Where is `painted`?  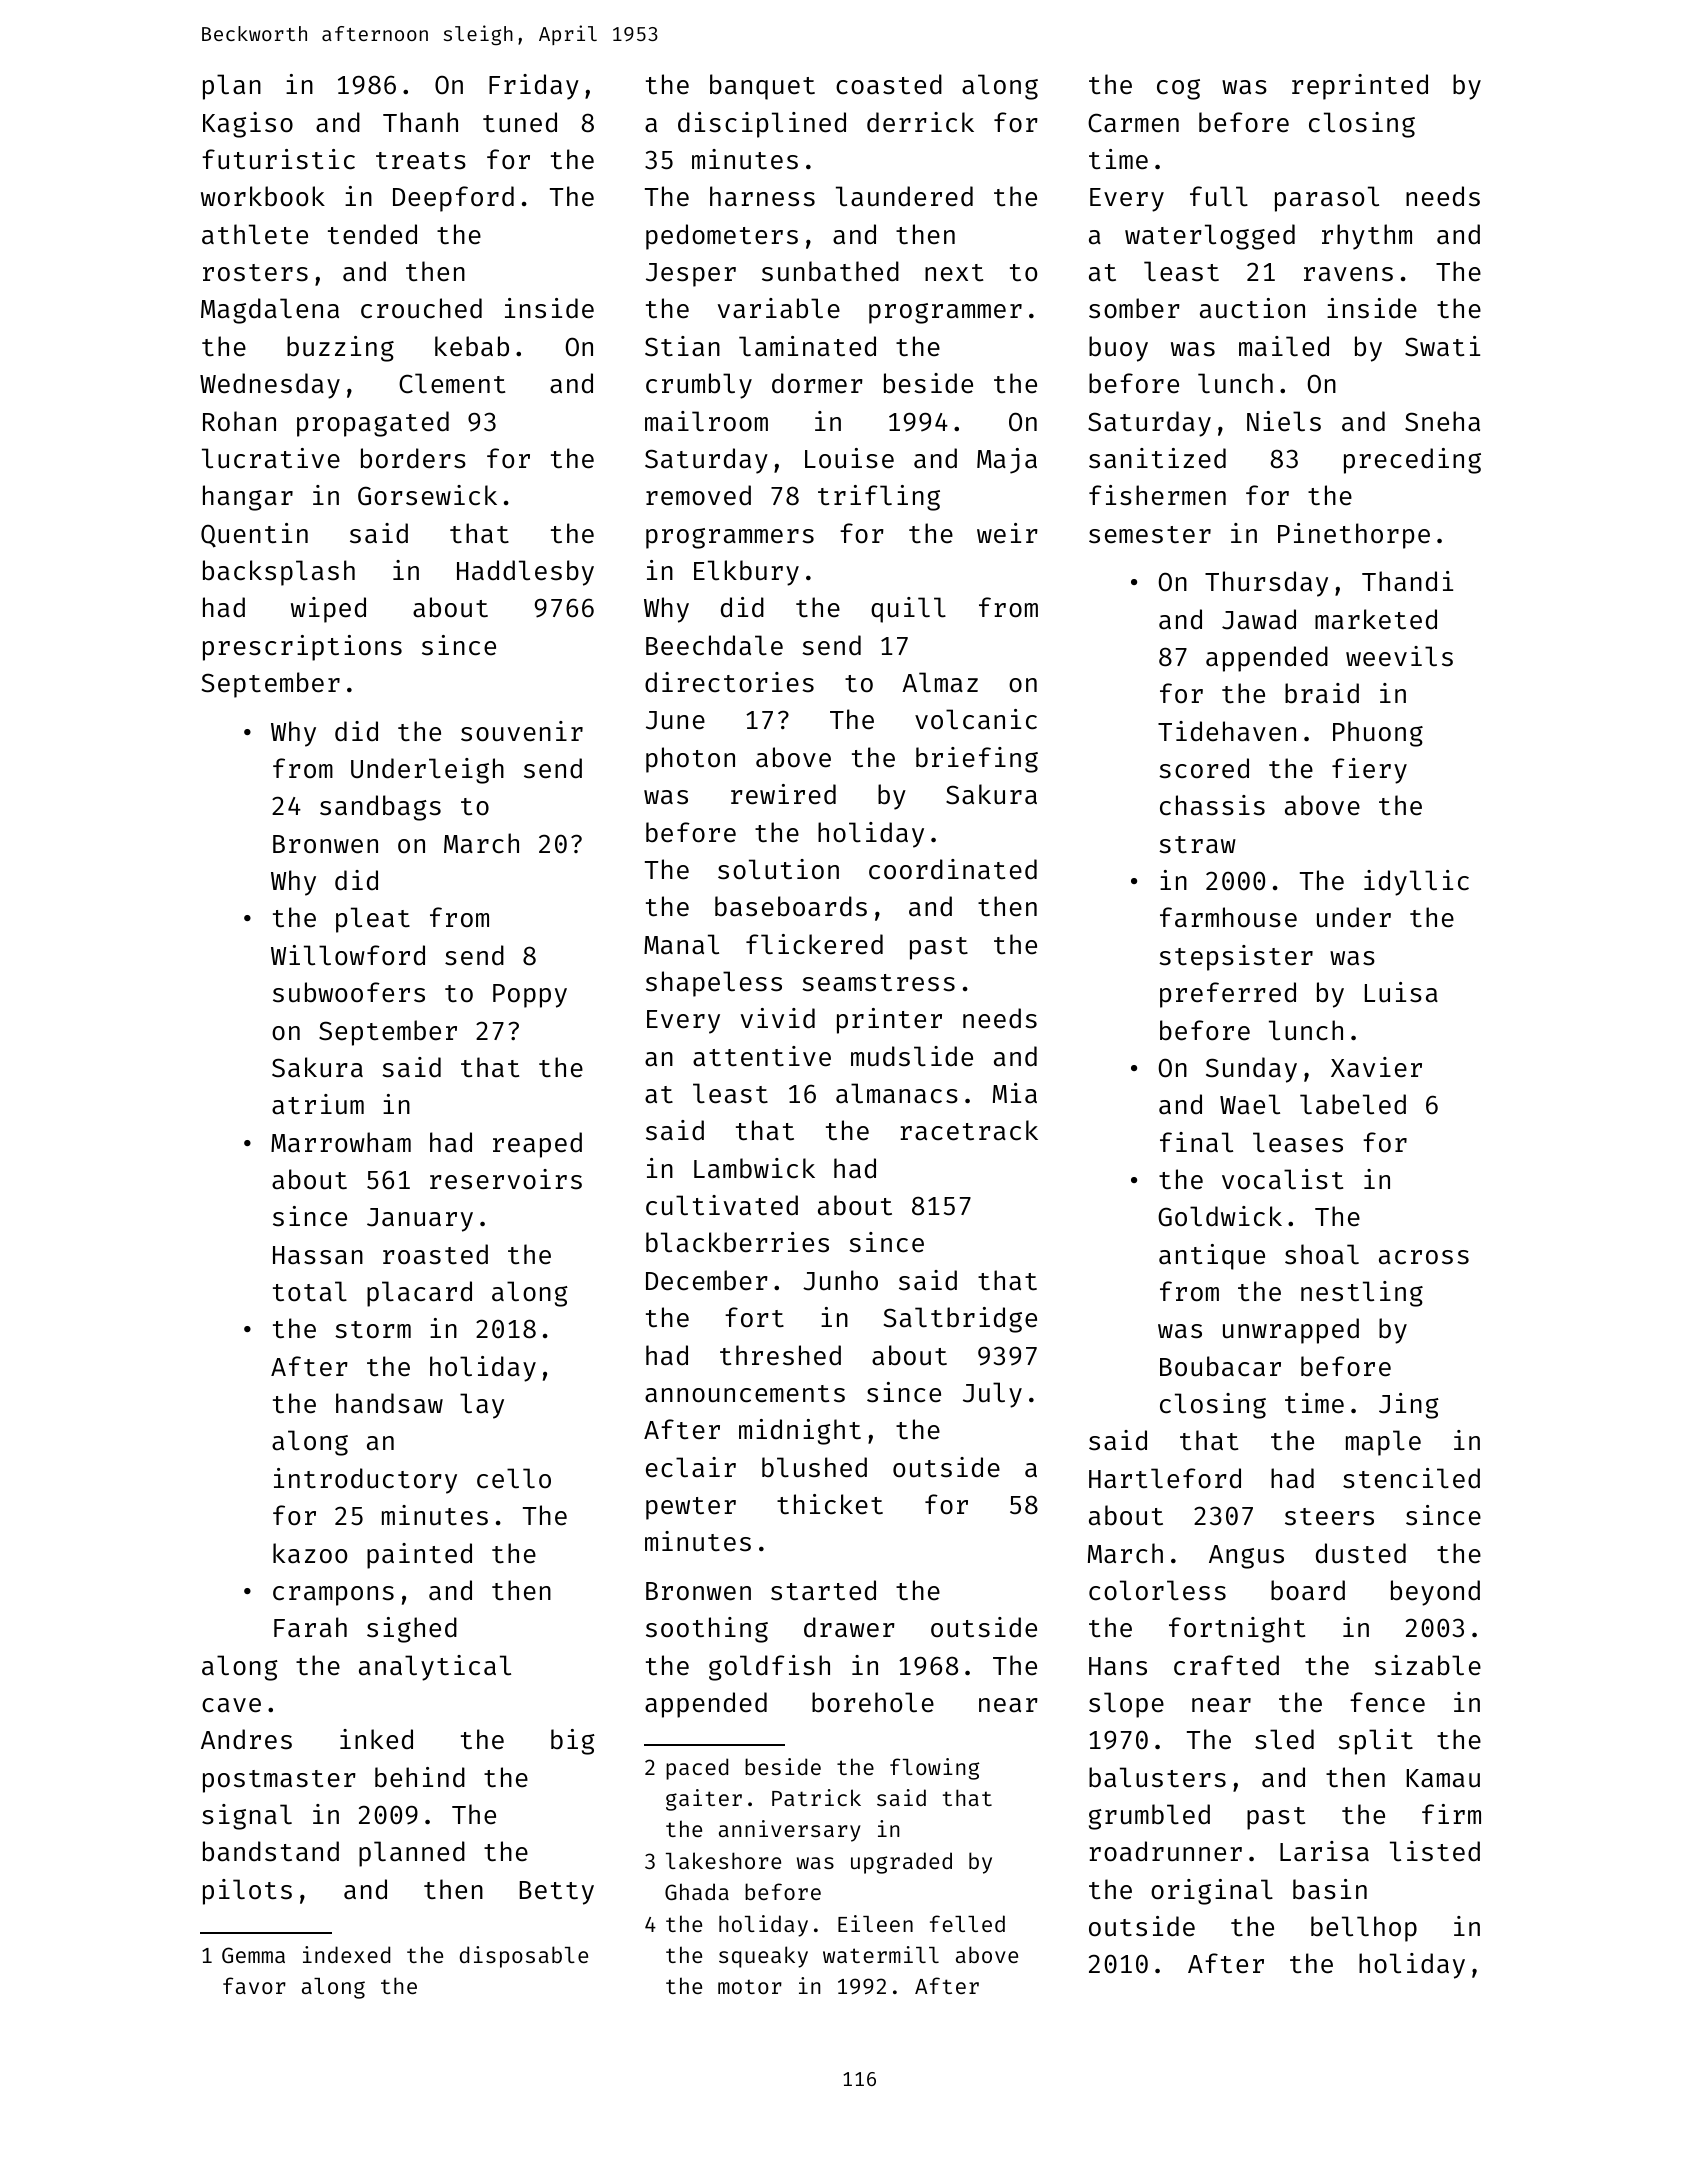 painted is located at coordinates (419, 1556).
